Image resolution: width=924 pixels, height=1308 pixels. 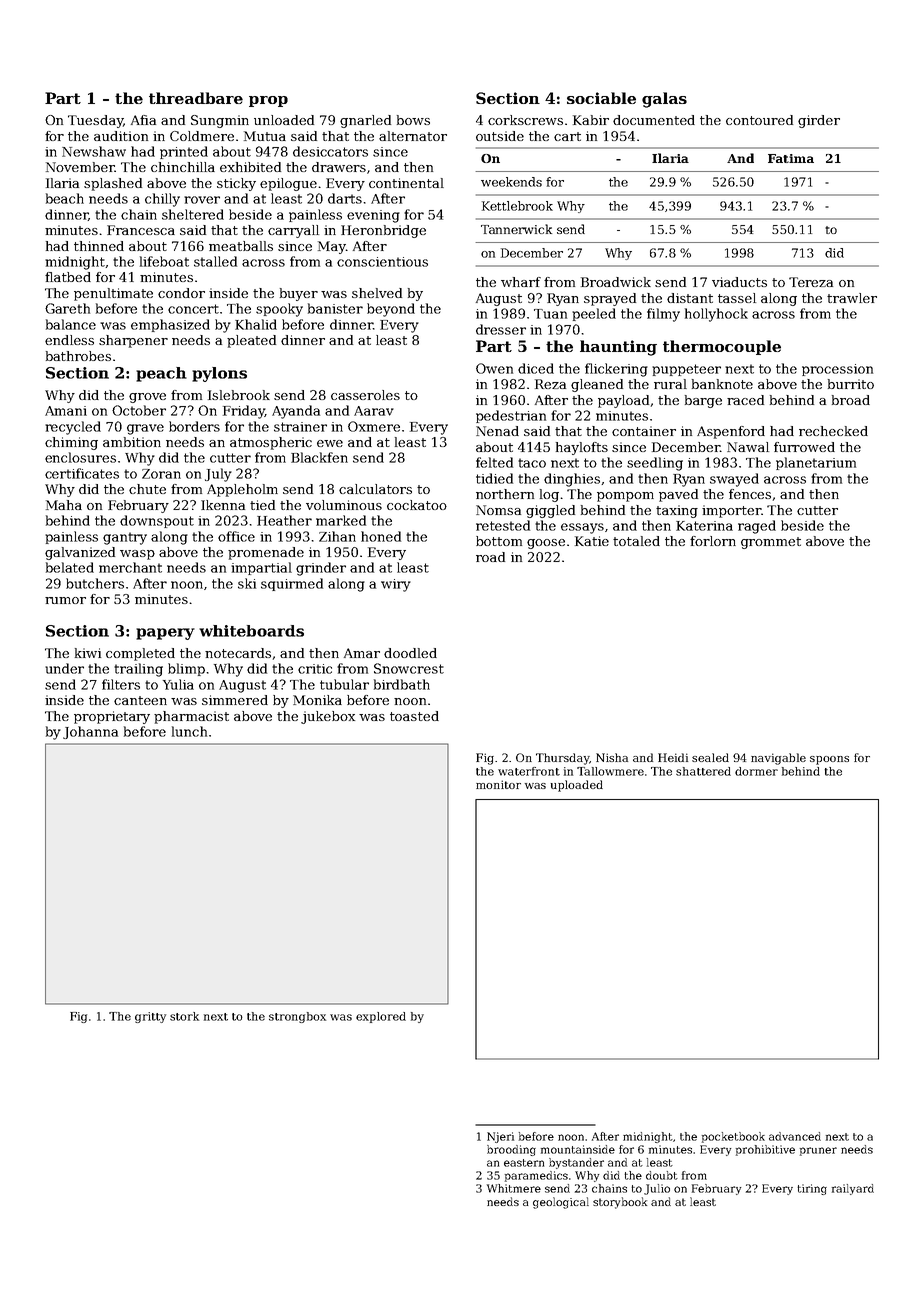 What do you see at coordinates (816, 463) in the document?
I see `planetarium` at bounding box center [816, 463].
